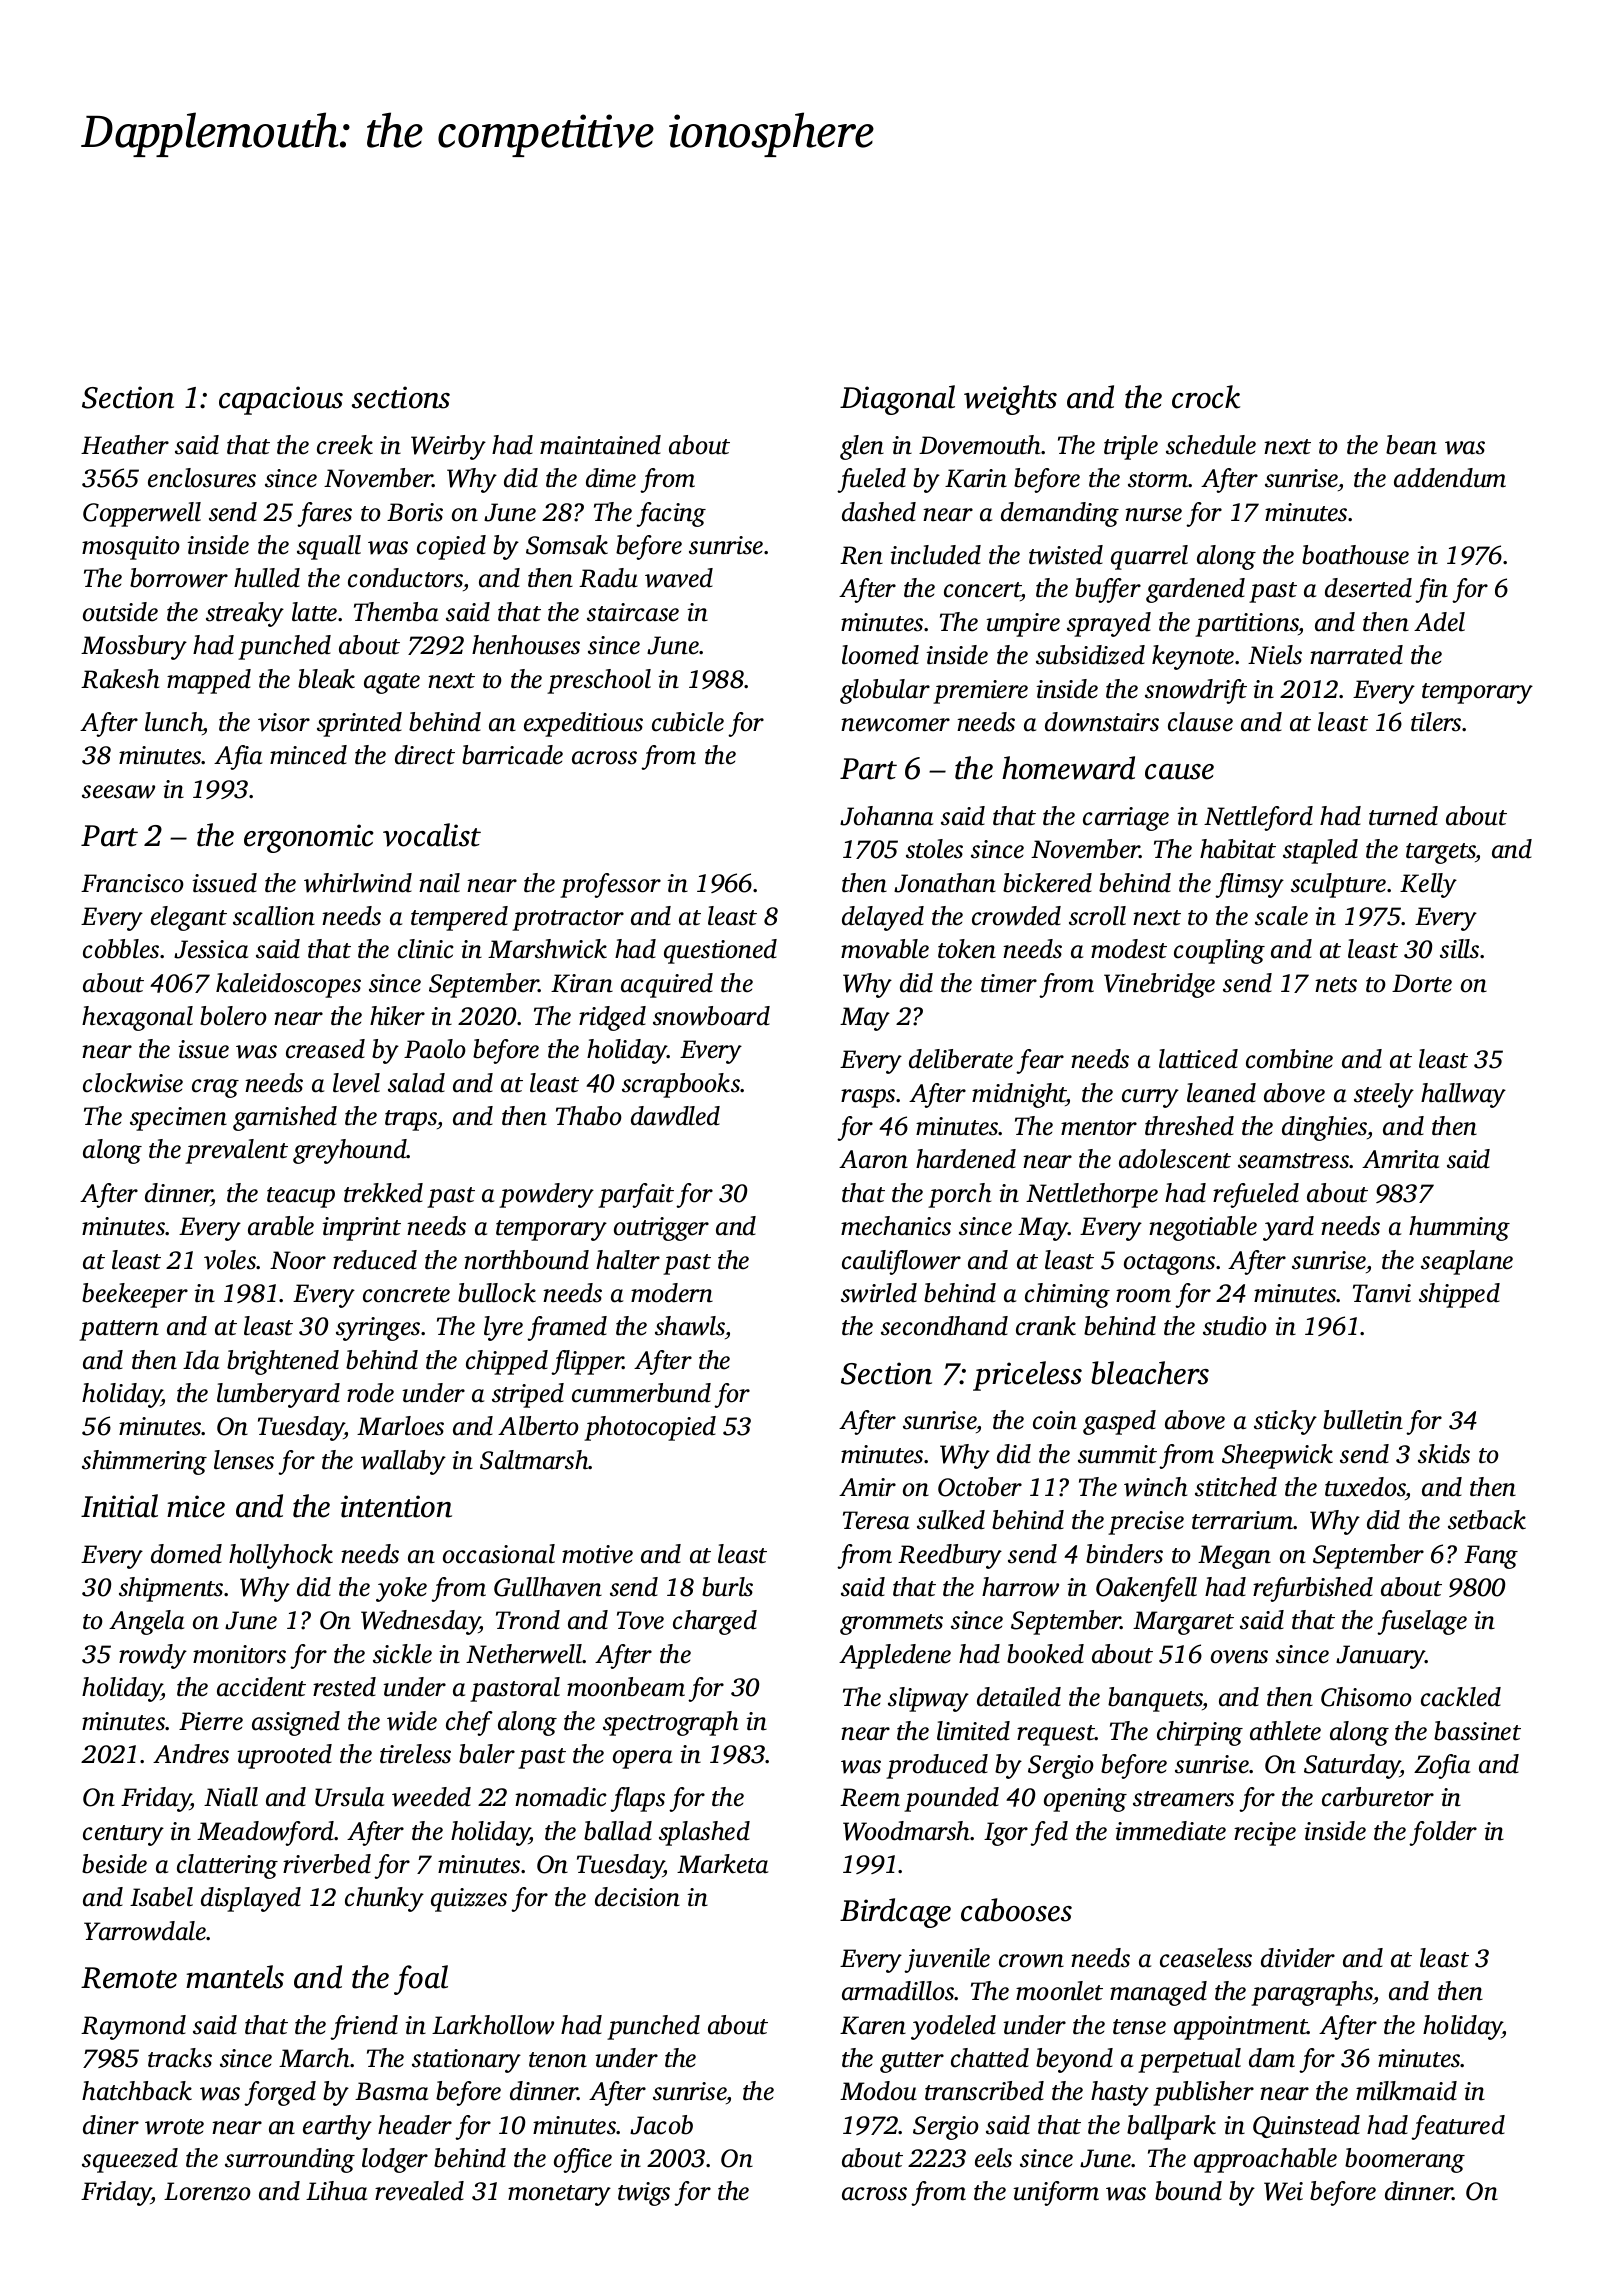 Image resolution: width=1620 pixels, height=2292 pixels. What do you see at coordinates (599, 681) in the page?
I see `preschool` at bounding box center [599, 681].
